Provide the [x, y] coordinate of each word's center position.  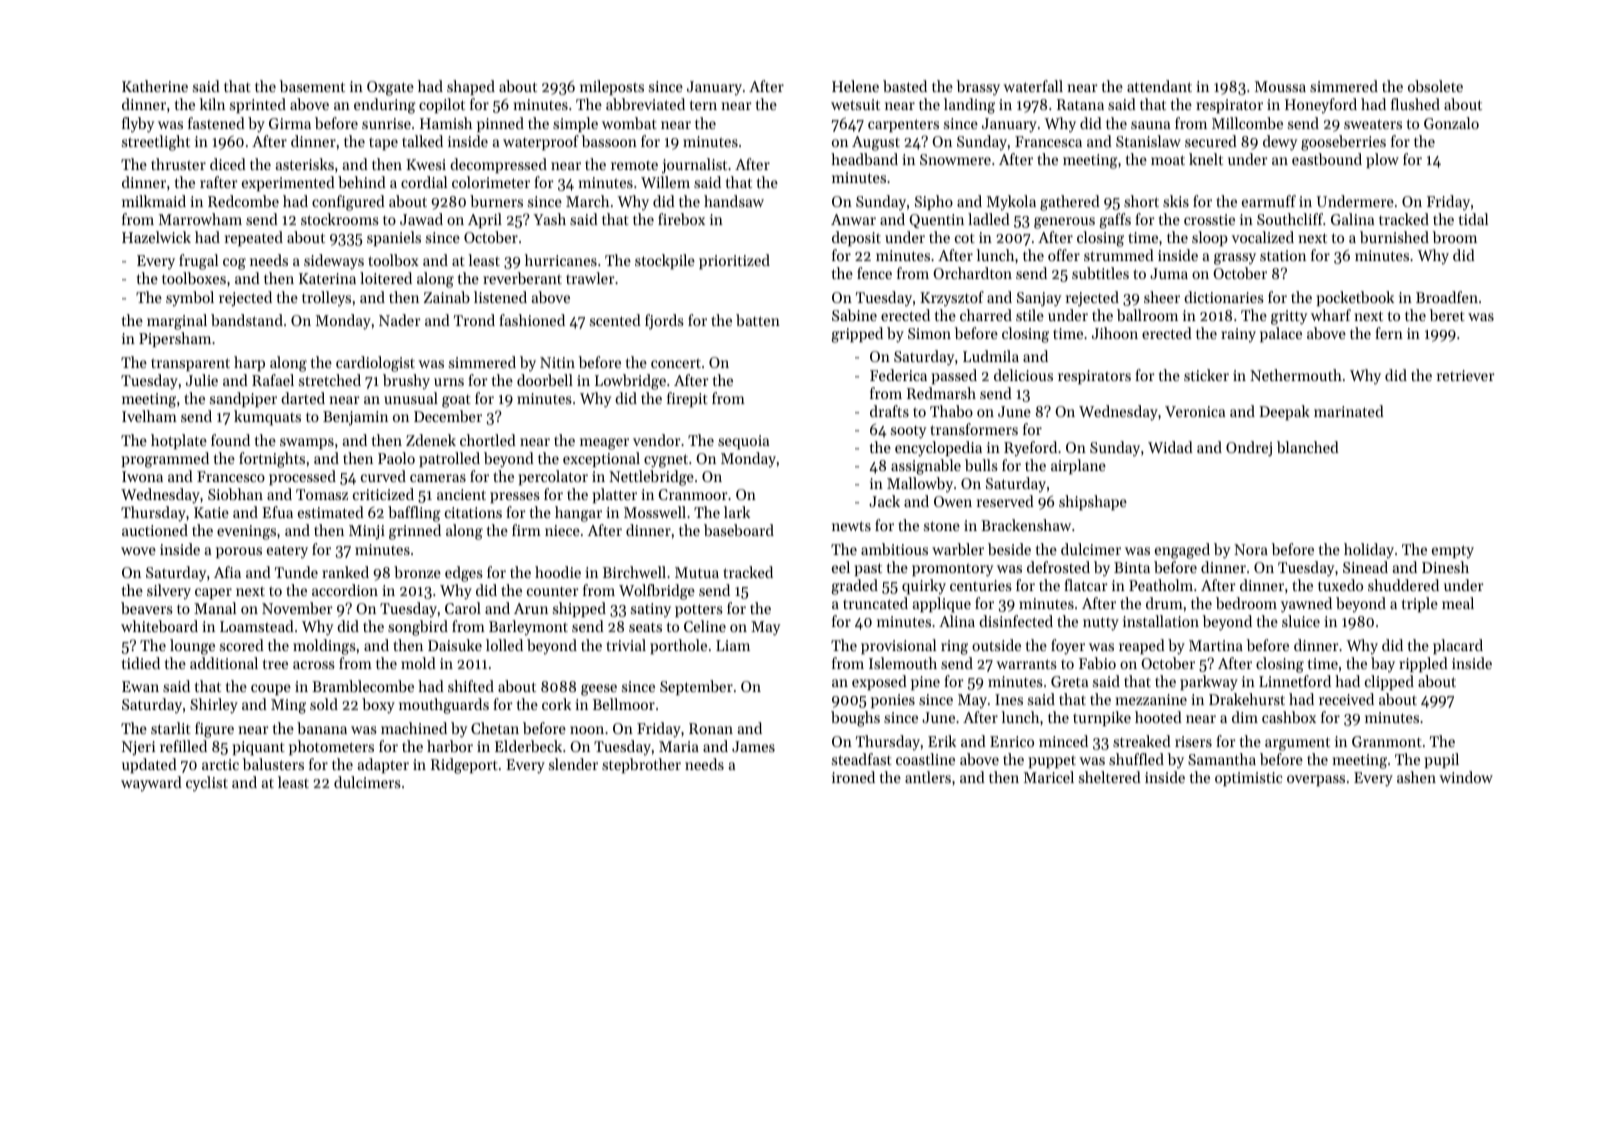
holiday [1369, 550]
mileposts [612, 87]
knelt [1206, 159]
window [1466, 777]
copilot [442, 105]
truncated [875, 603]
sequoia [743, 442]
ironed [853, 777]
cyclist [207, 784]
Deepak [1284, 412]
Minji [367, 532]
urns [449, 382]
